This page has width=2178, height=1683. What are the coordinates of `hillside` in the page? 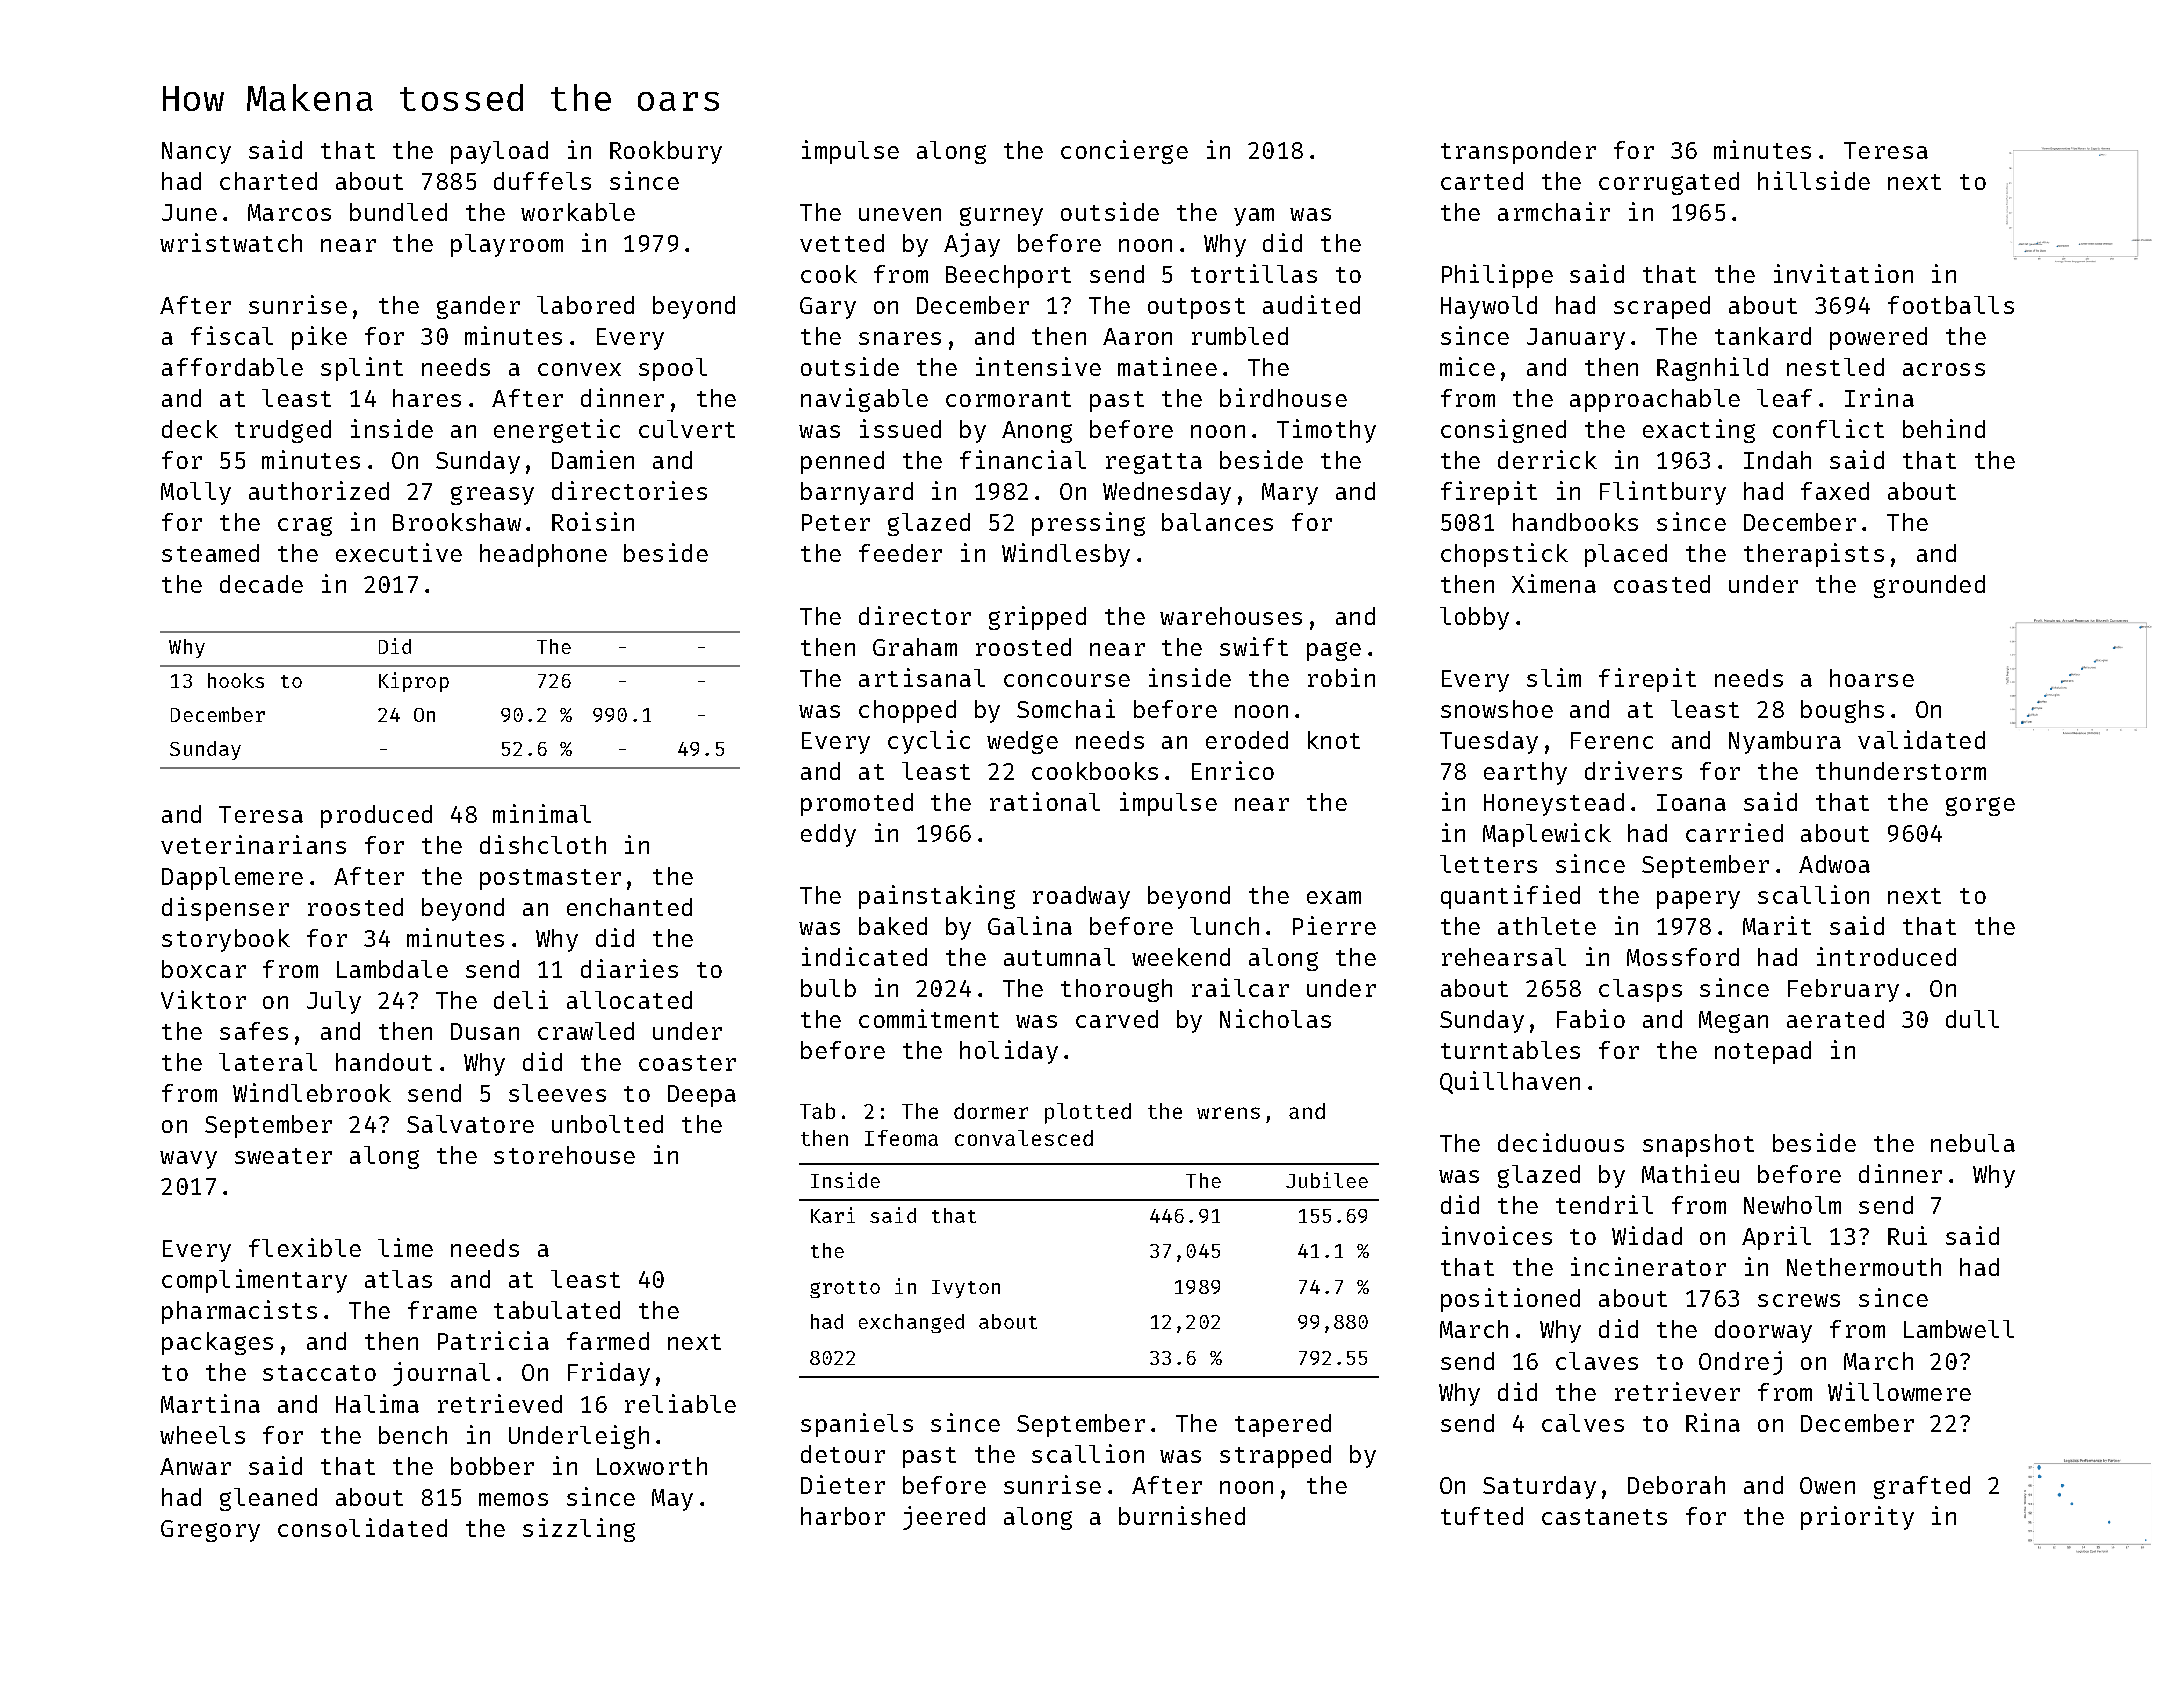 It's located at (1814, 180).
